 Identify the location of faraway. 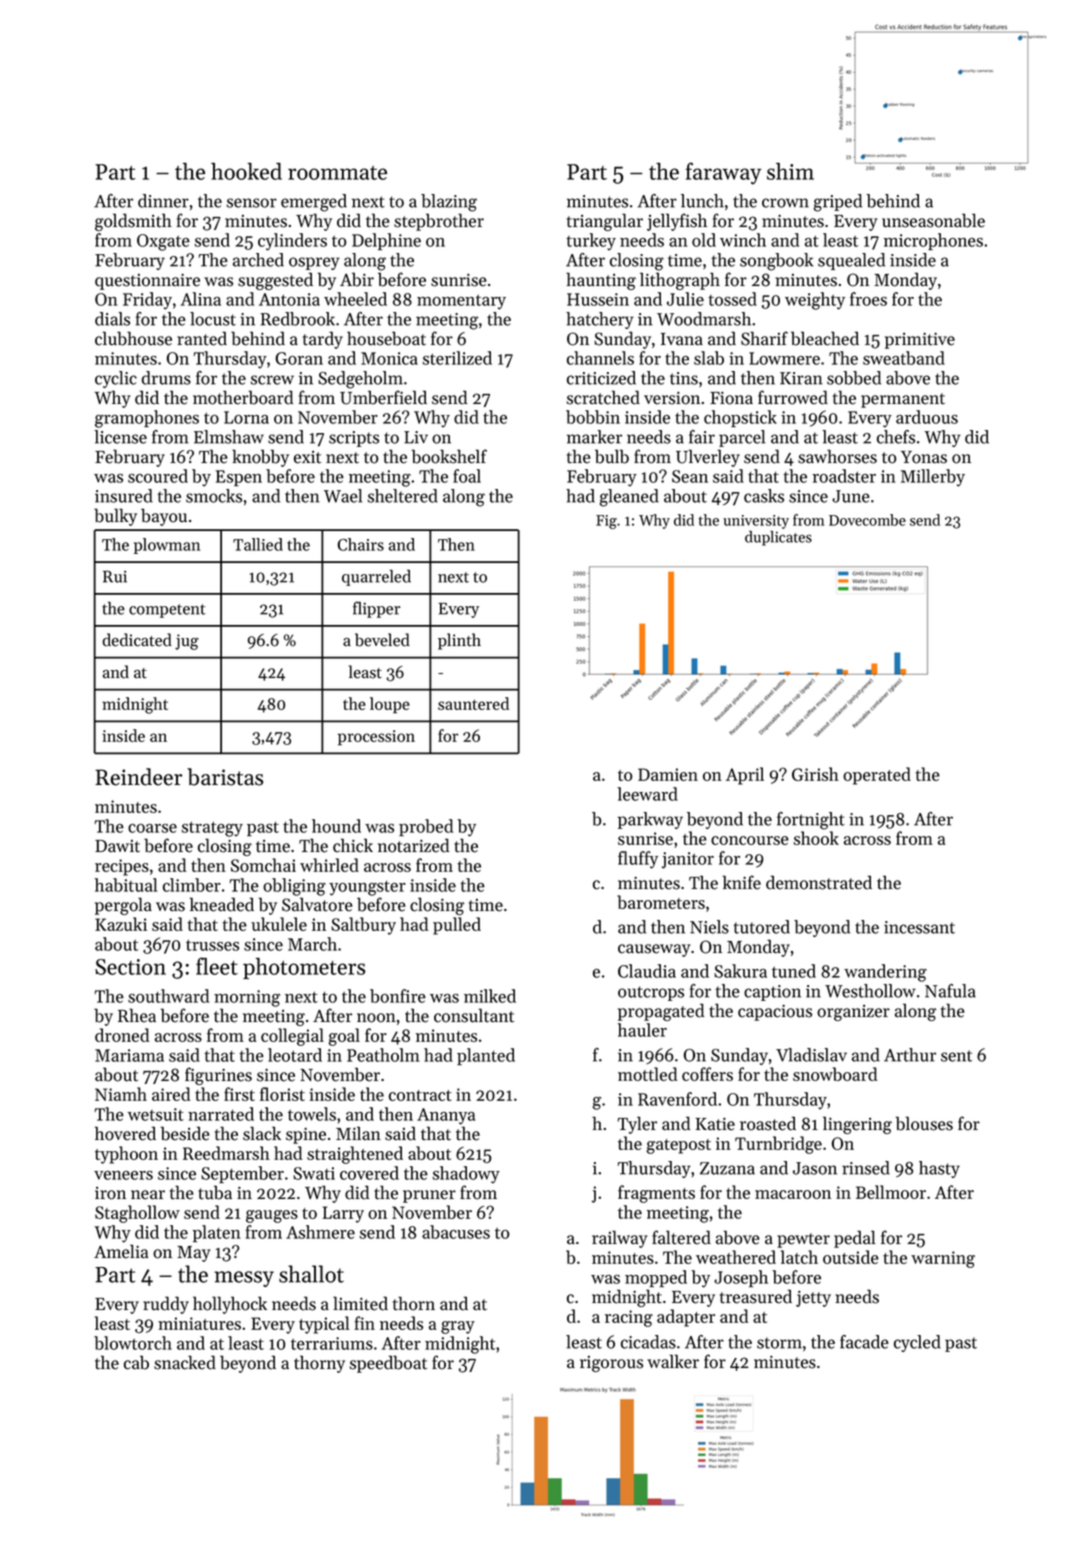
(723, 173).
